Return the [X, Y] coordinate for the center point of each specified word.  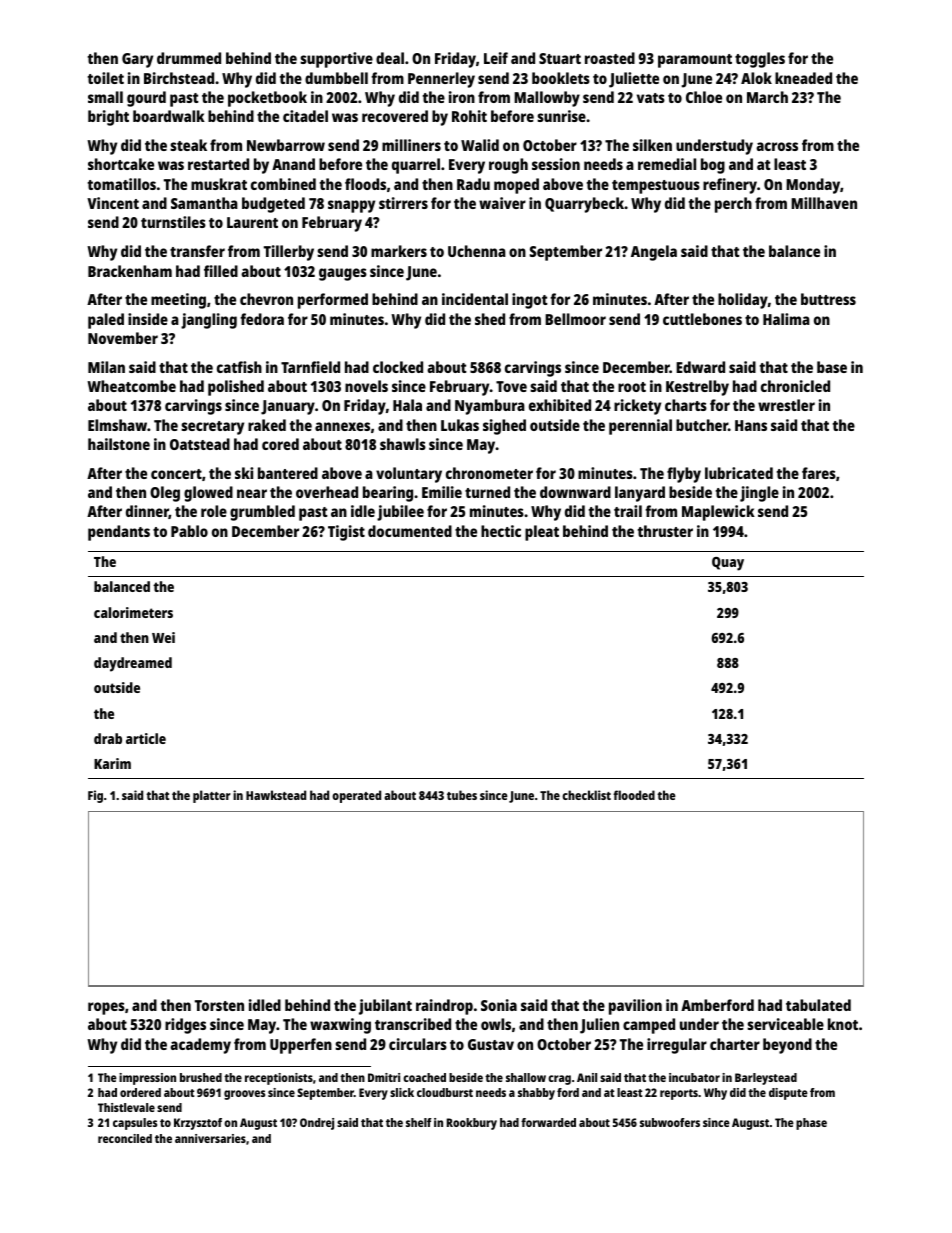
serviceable [785, 1024]
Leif [496, 58]
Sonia [499, 1005]
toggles [760, 60]
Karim [112, 763]
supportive [336, 60]
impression [147, 1079]
